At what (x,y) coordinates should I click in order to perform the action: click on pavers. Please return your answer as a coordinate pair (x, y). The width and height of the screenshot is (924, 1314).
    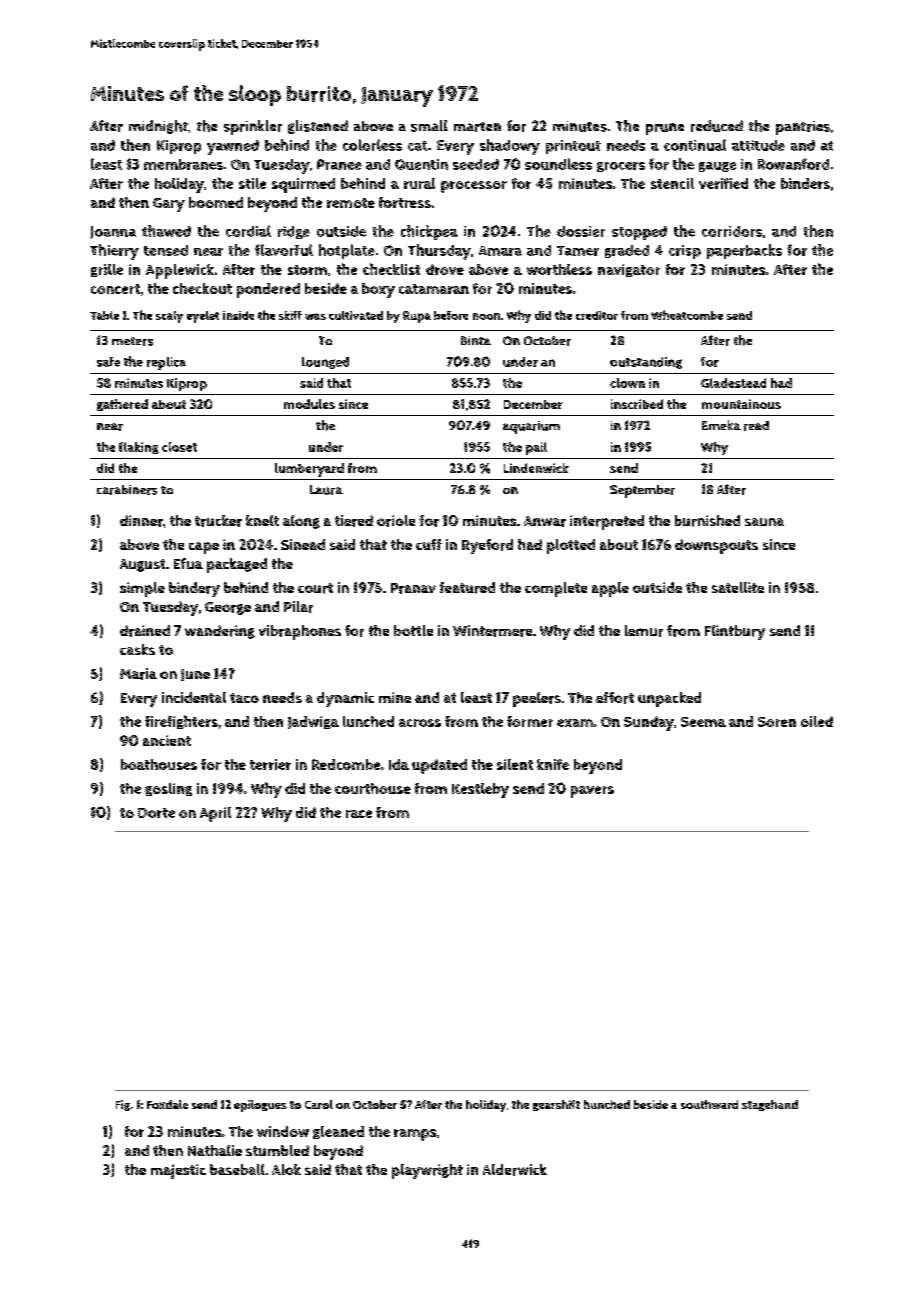
    Looking at the image, I should click on (592, 792).
